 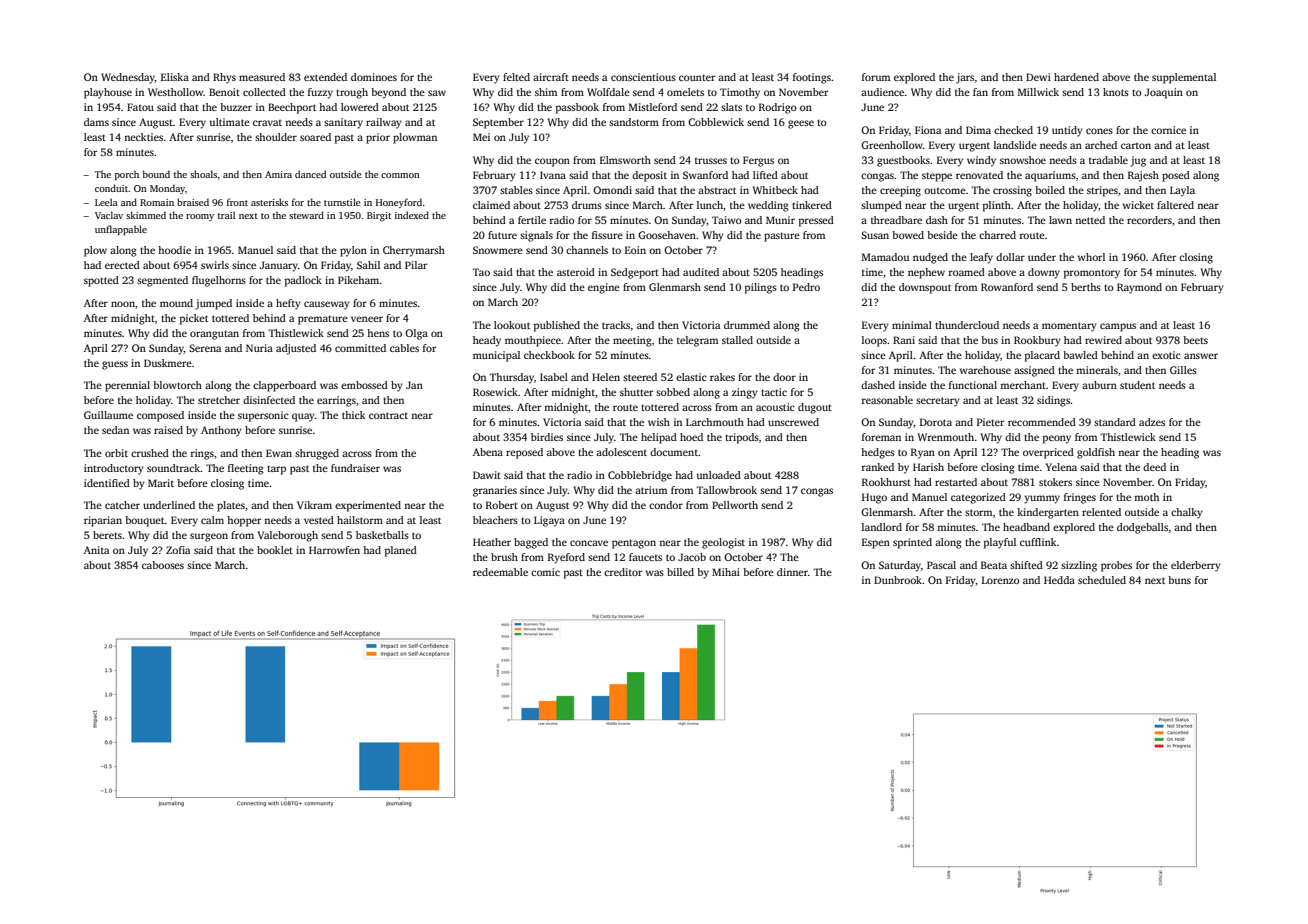 What do you see at coordinates (140, 107) in the screenshot?
I see `Fatou` at bounding box center [140, 107].
